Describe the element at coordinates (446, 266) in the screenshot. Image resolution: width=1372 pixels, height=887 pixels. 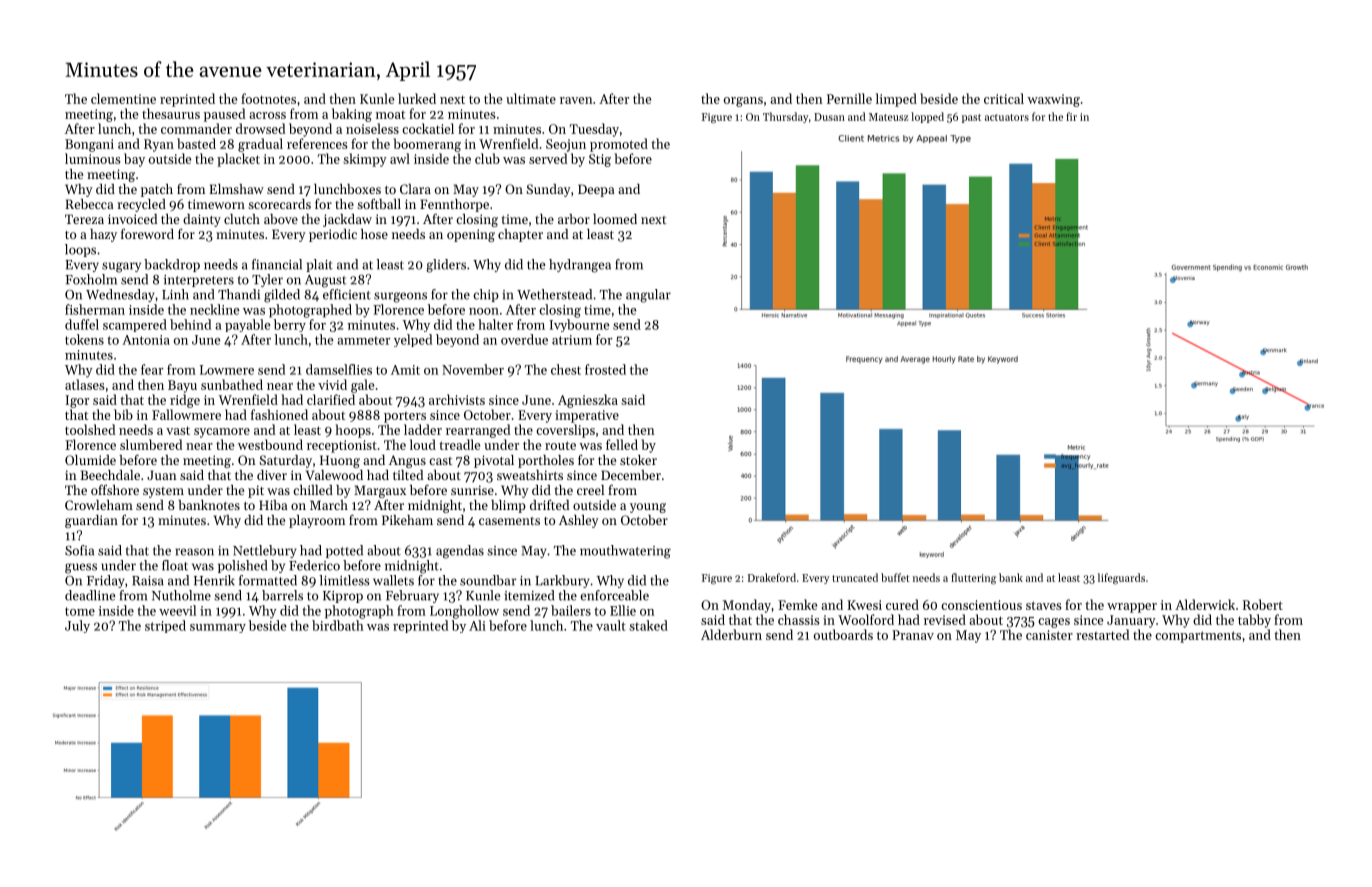
I see `gliders` at that location.
